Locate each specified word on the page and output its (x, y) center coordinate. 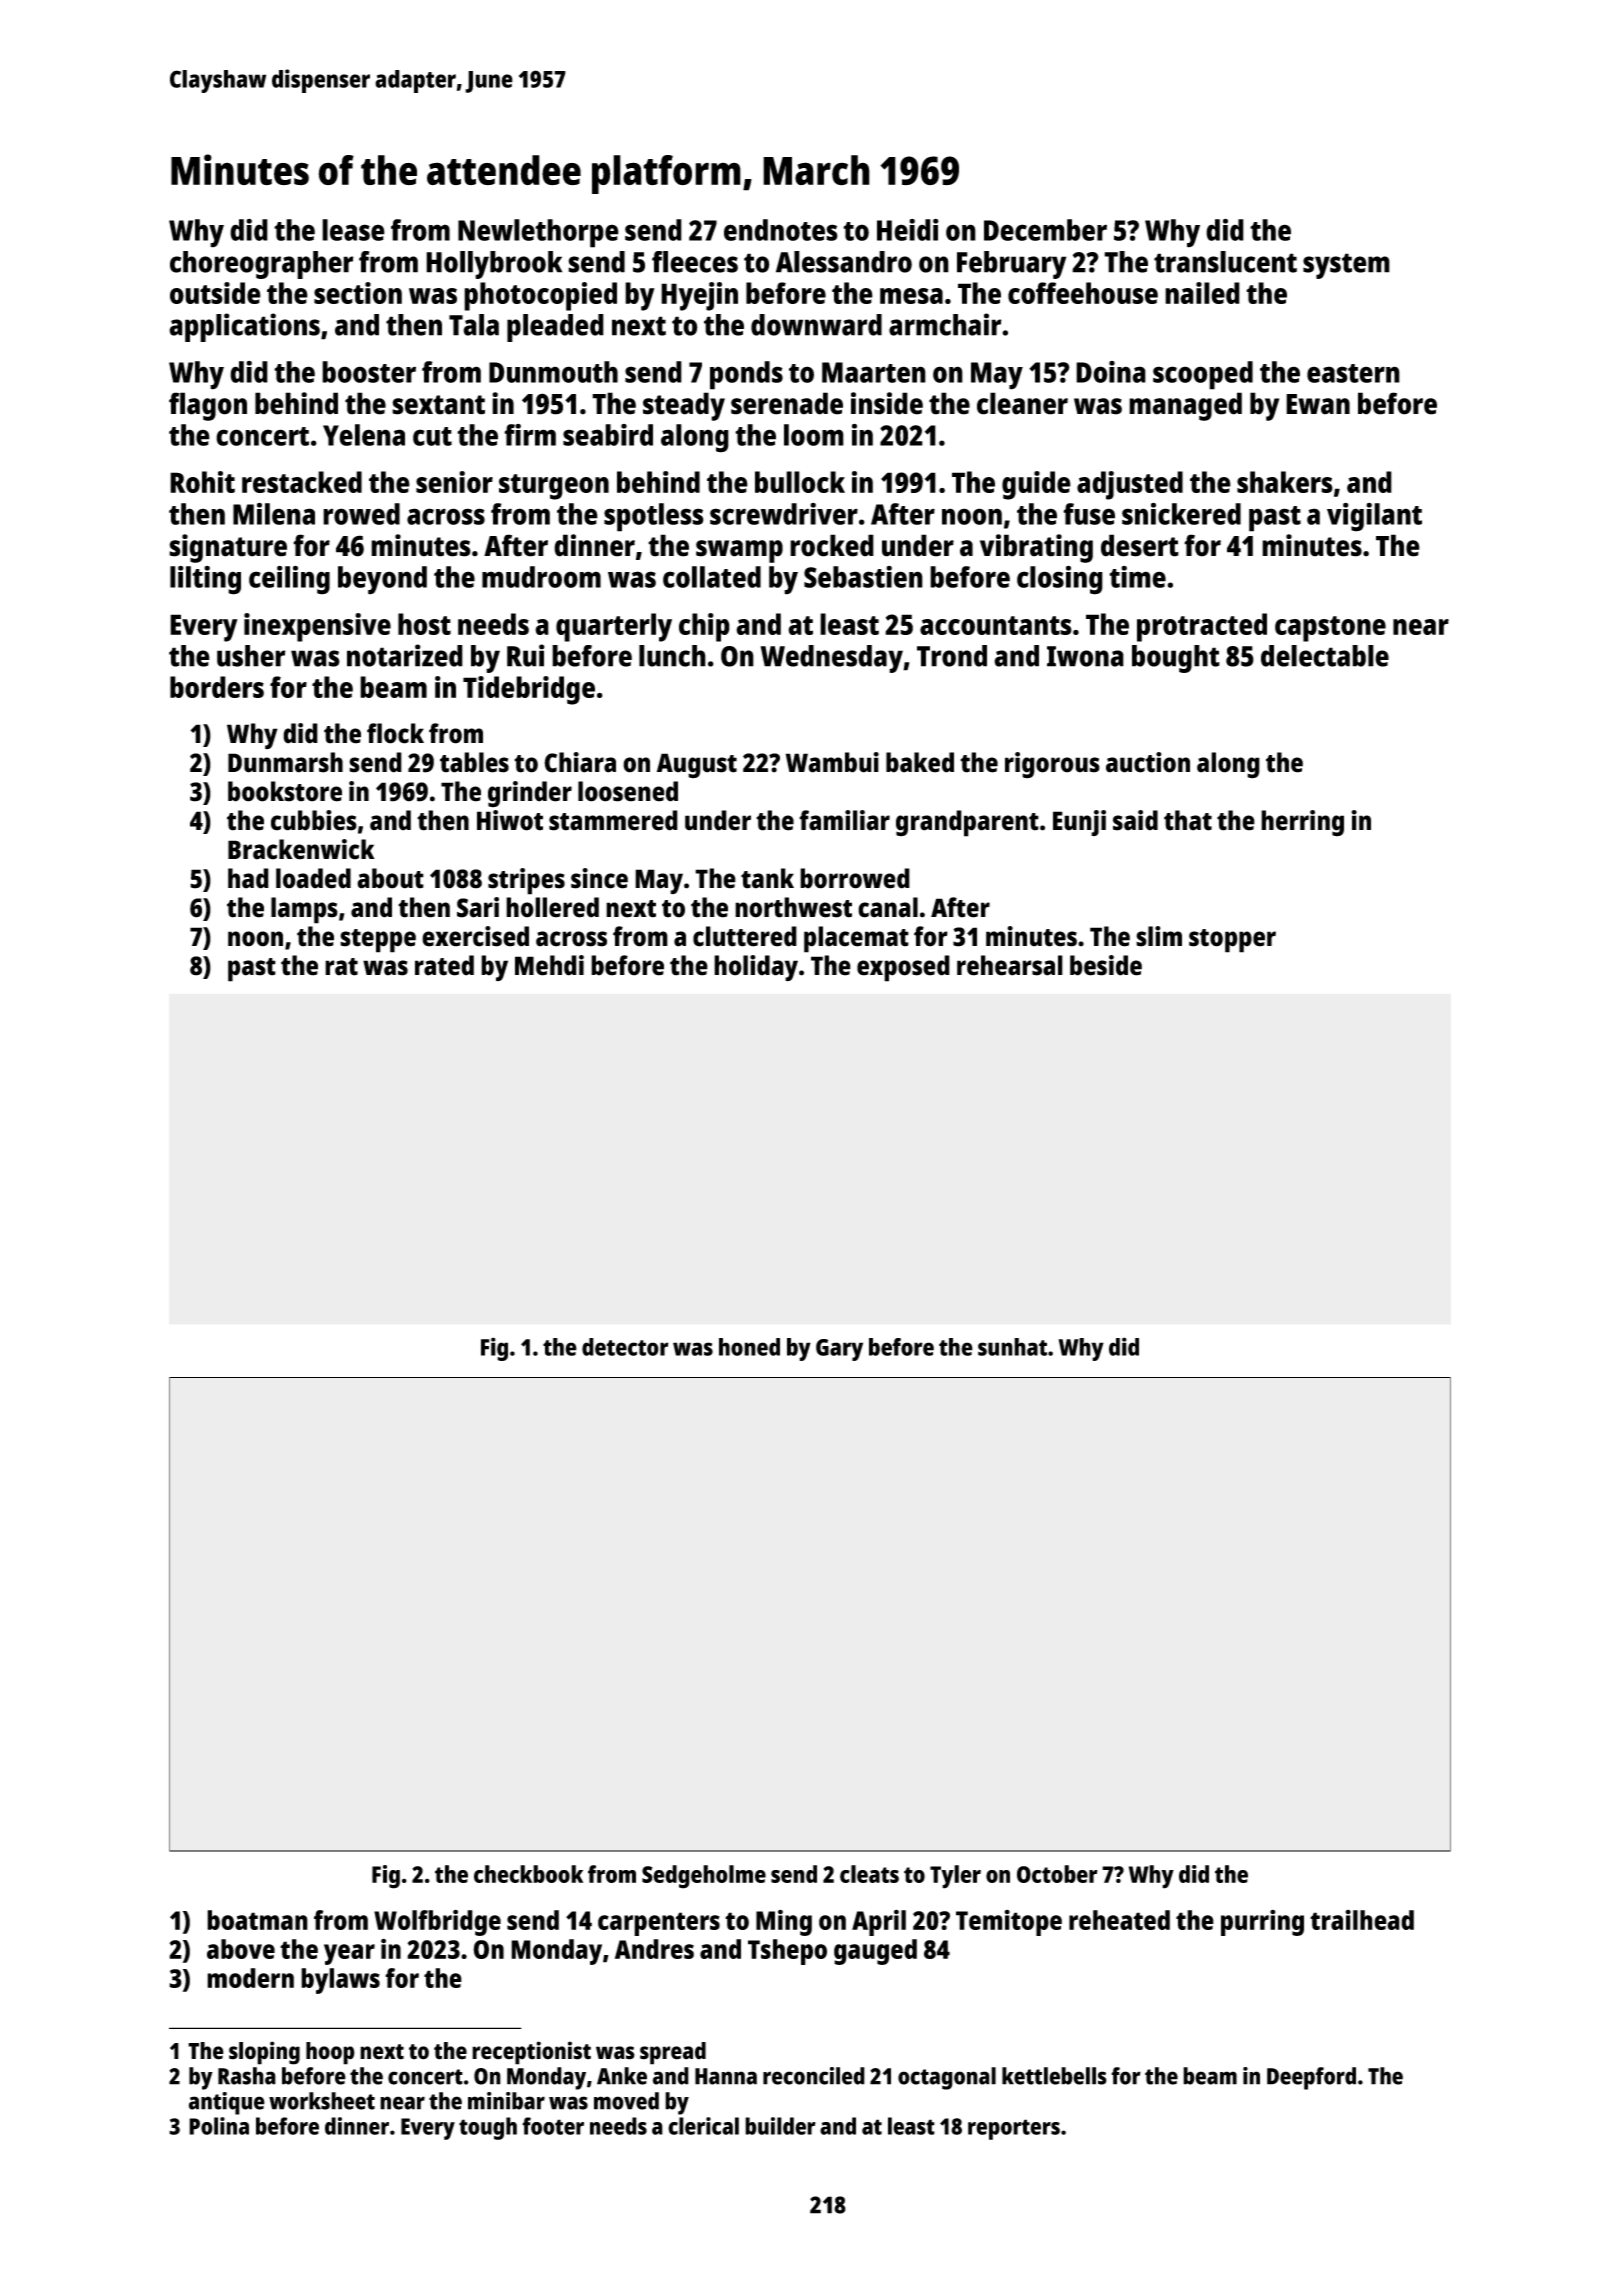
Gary (839, 1350)
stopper (1232, 941)
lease (353, 230)
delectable (1325, 656)
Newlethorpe (538, 233)
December (1045, 230)
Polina (219, 2126)
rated (444, 965)
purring (1262, 1923)
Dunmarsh (285, 762)
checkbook (528, 1874)
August (697, 766)
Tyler (955, 1877)
